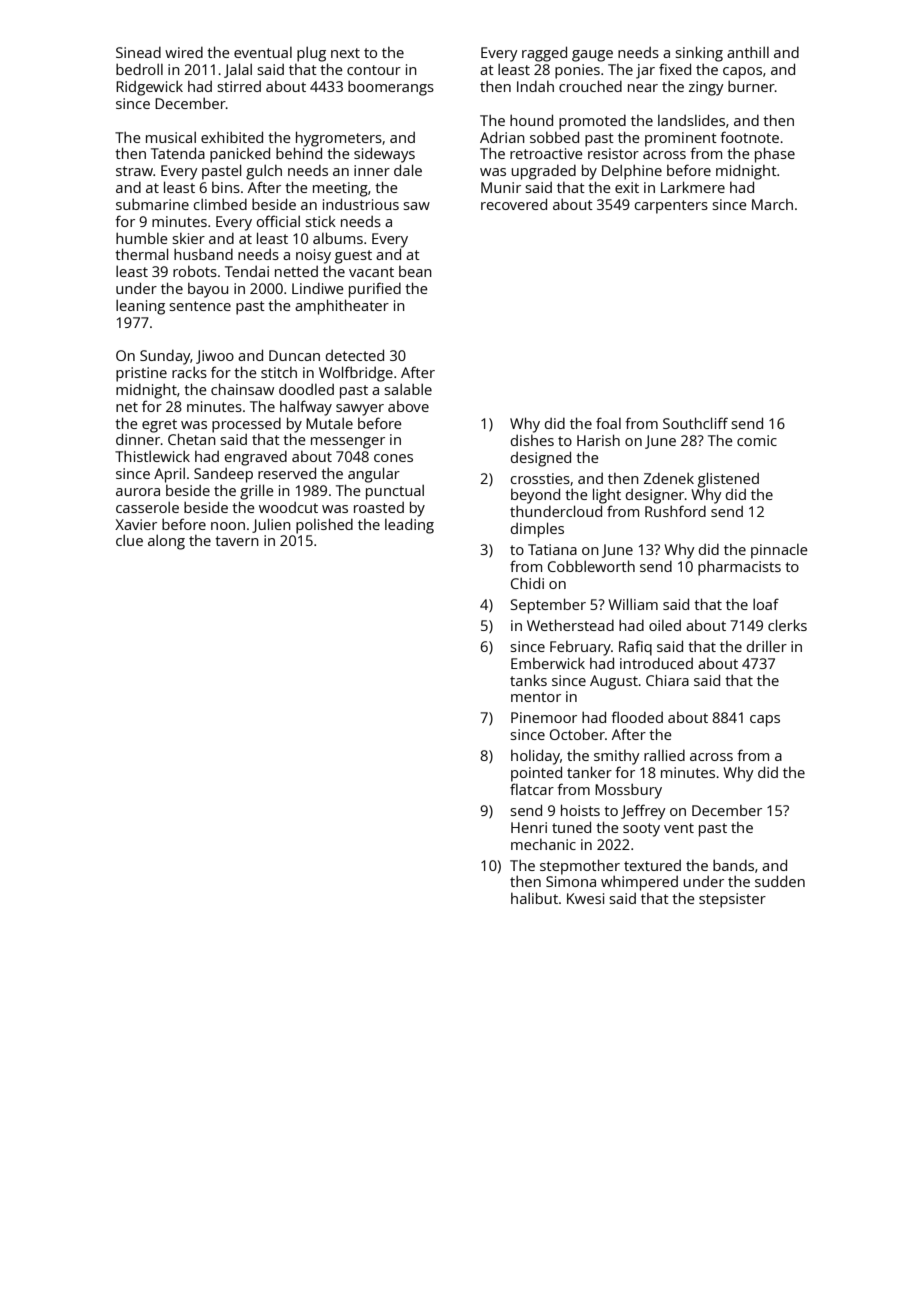  I want to click on plug, so click(311, 54).
